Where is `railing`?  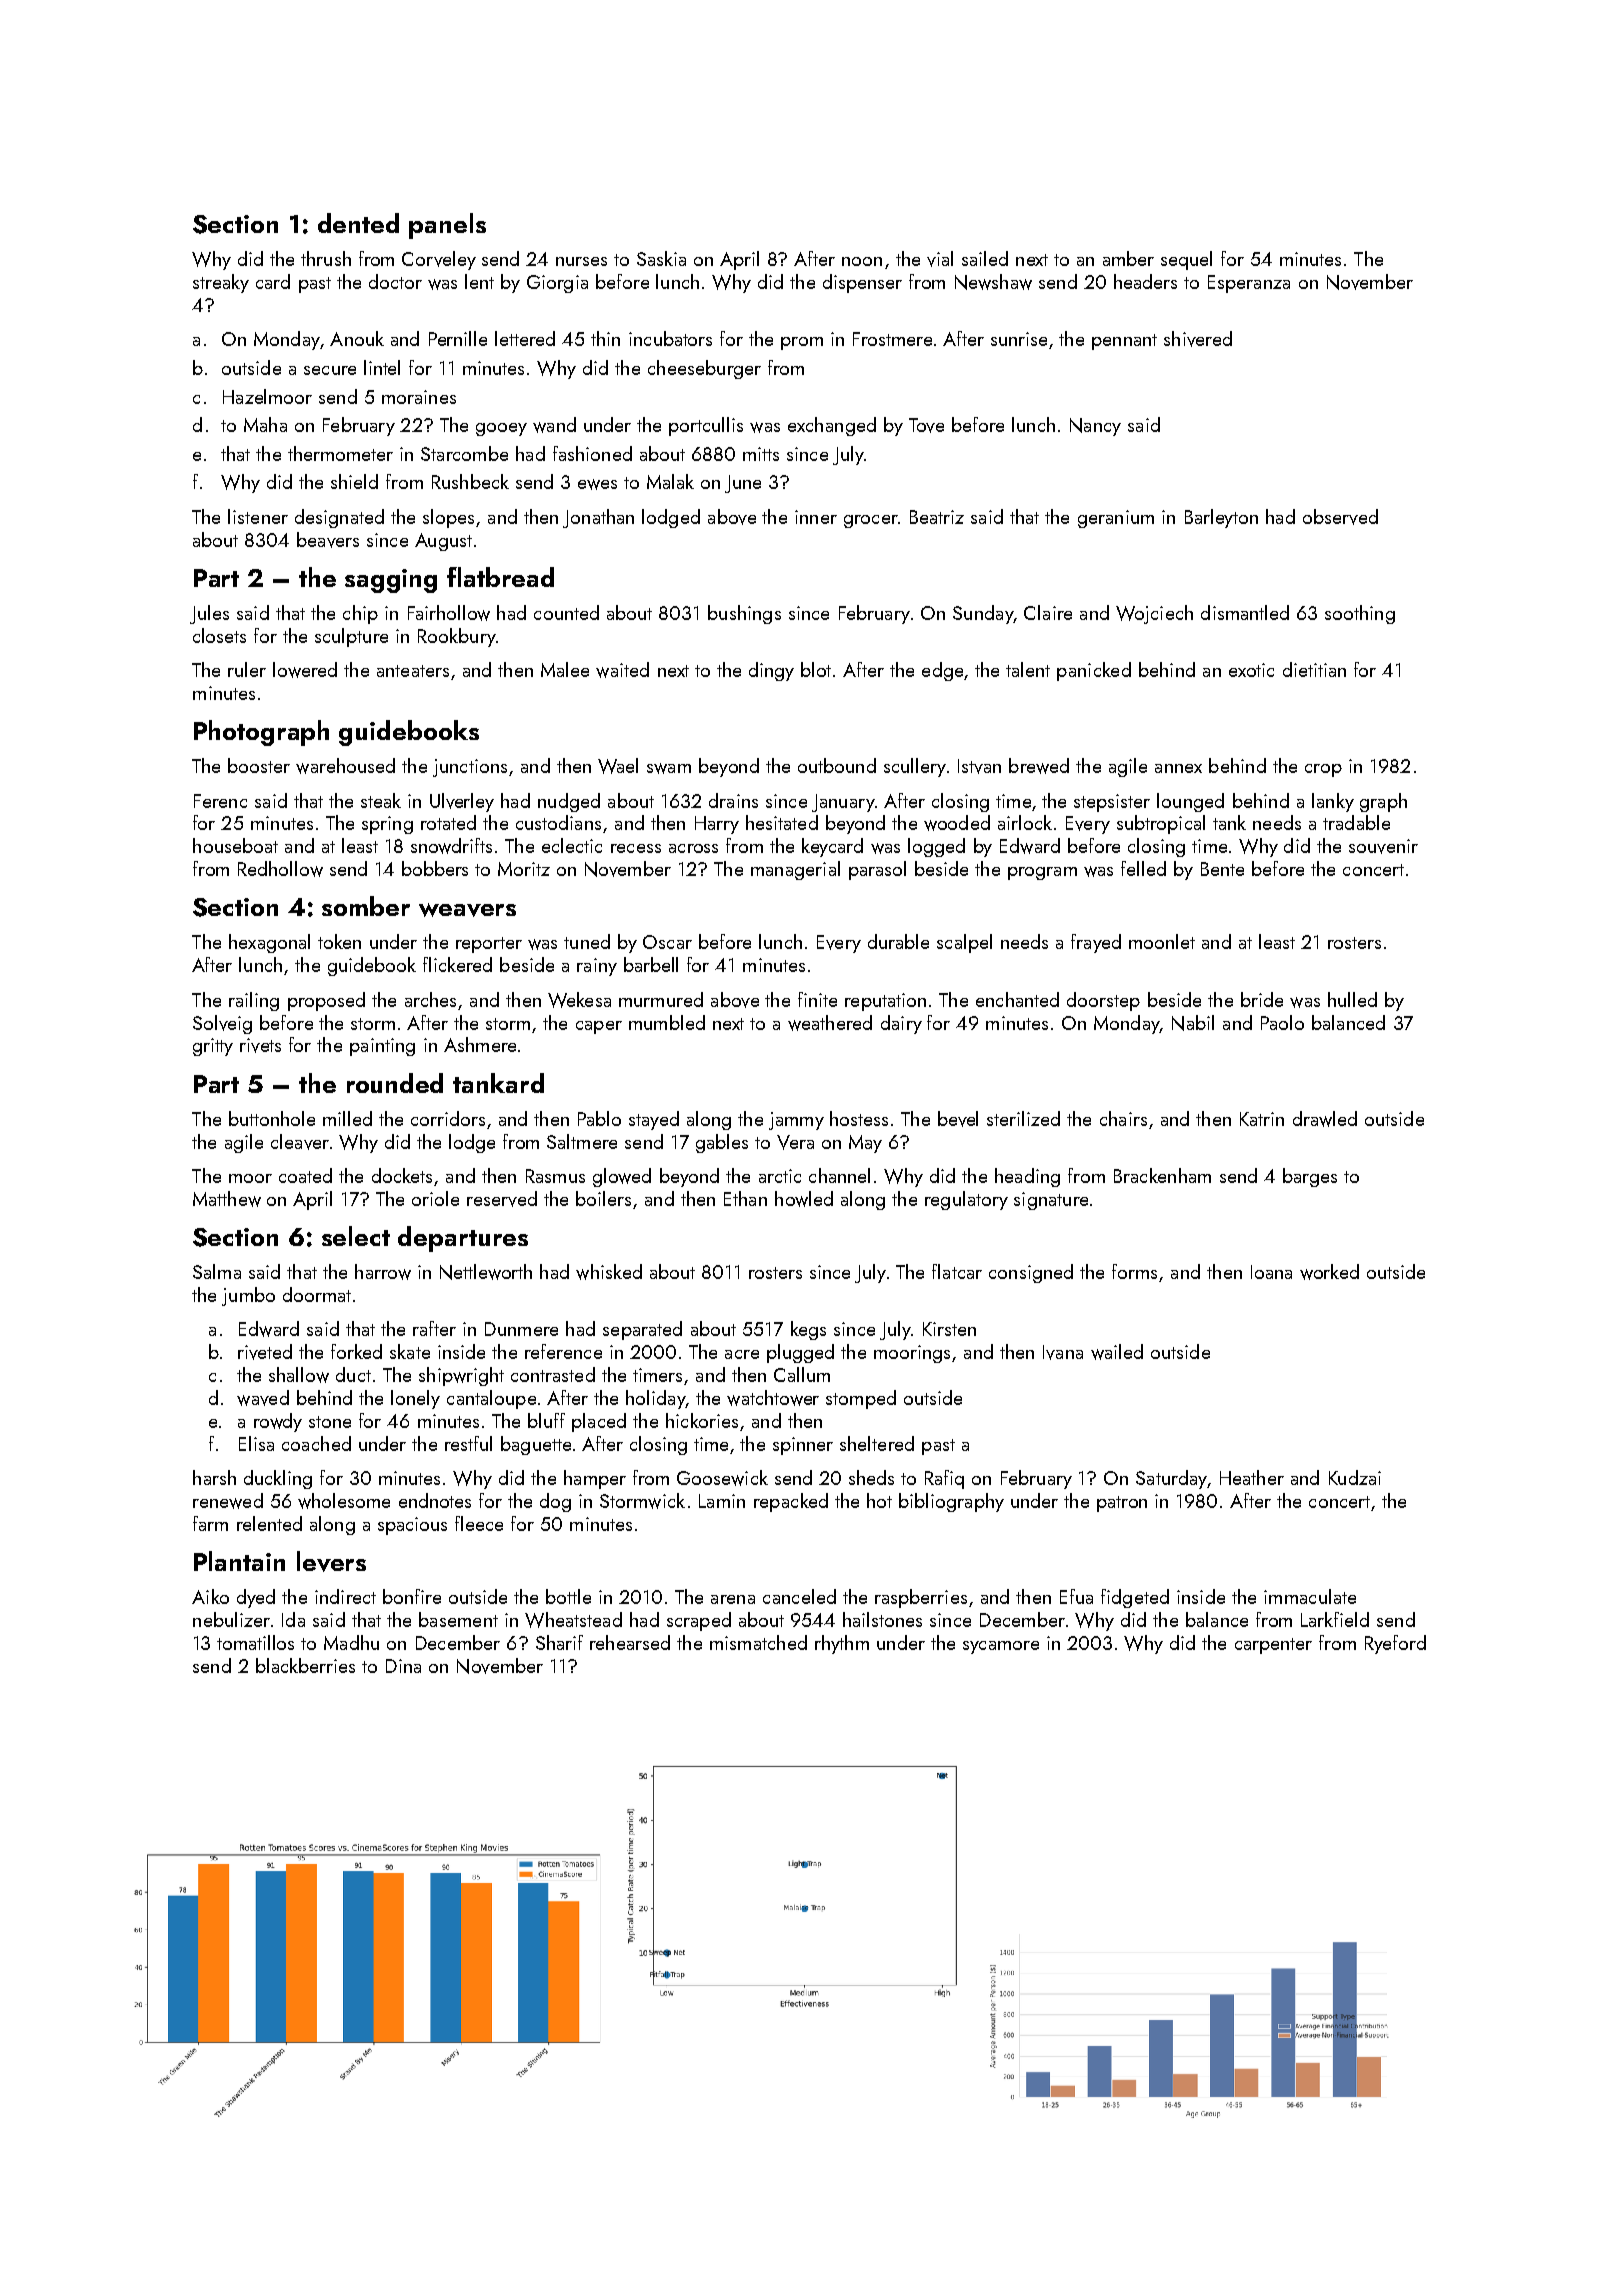
railing is located at coordinates (254, 1001).
